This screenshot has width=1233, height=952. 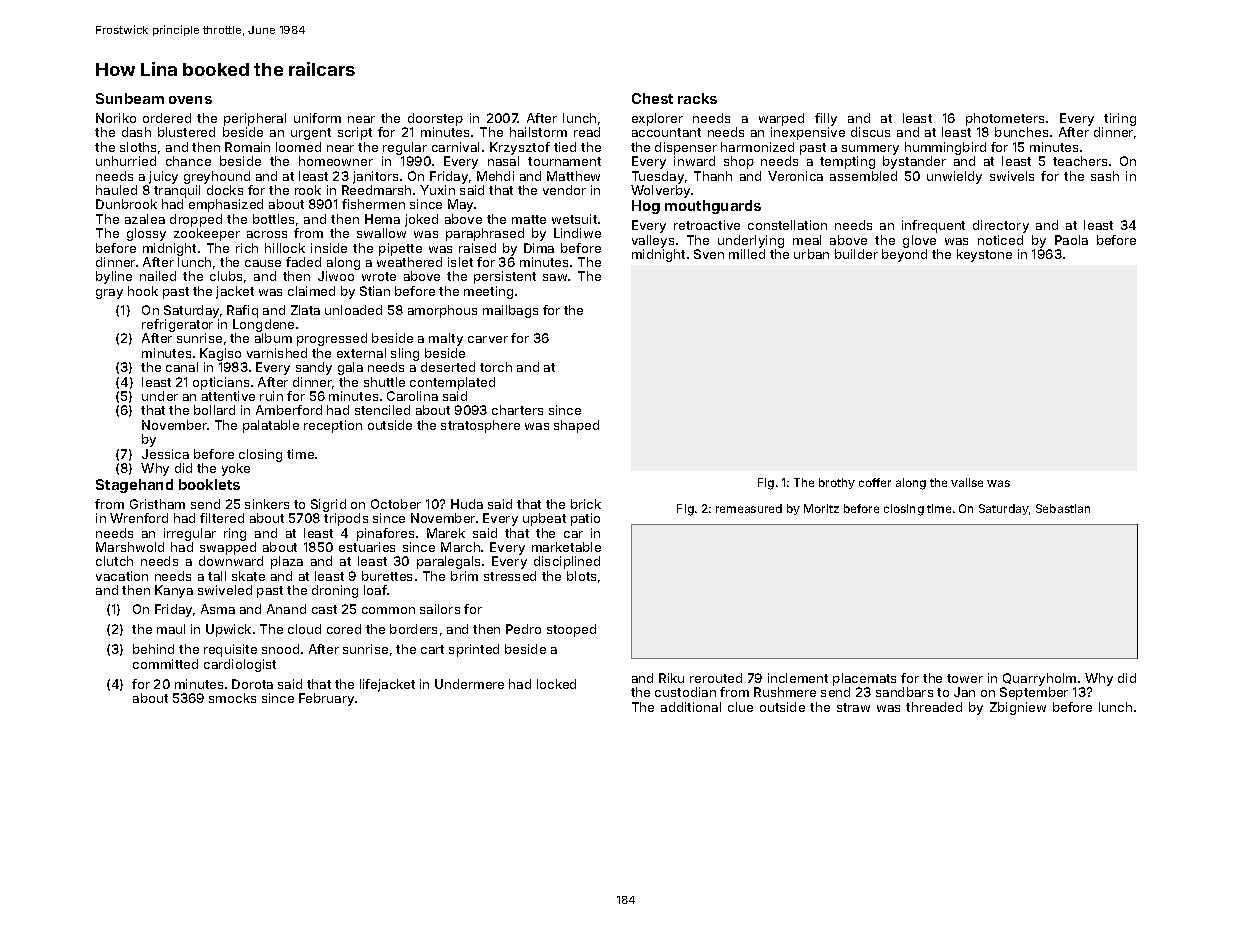 I want to click on smocks, so click(x=232, y=698).
